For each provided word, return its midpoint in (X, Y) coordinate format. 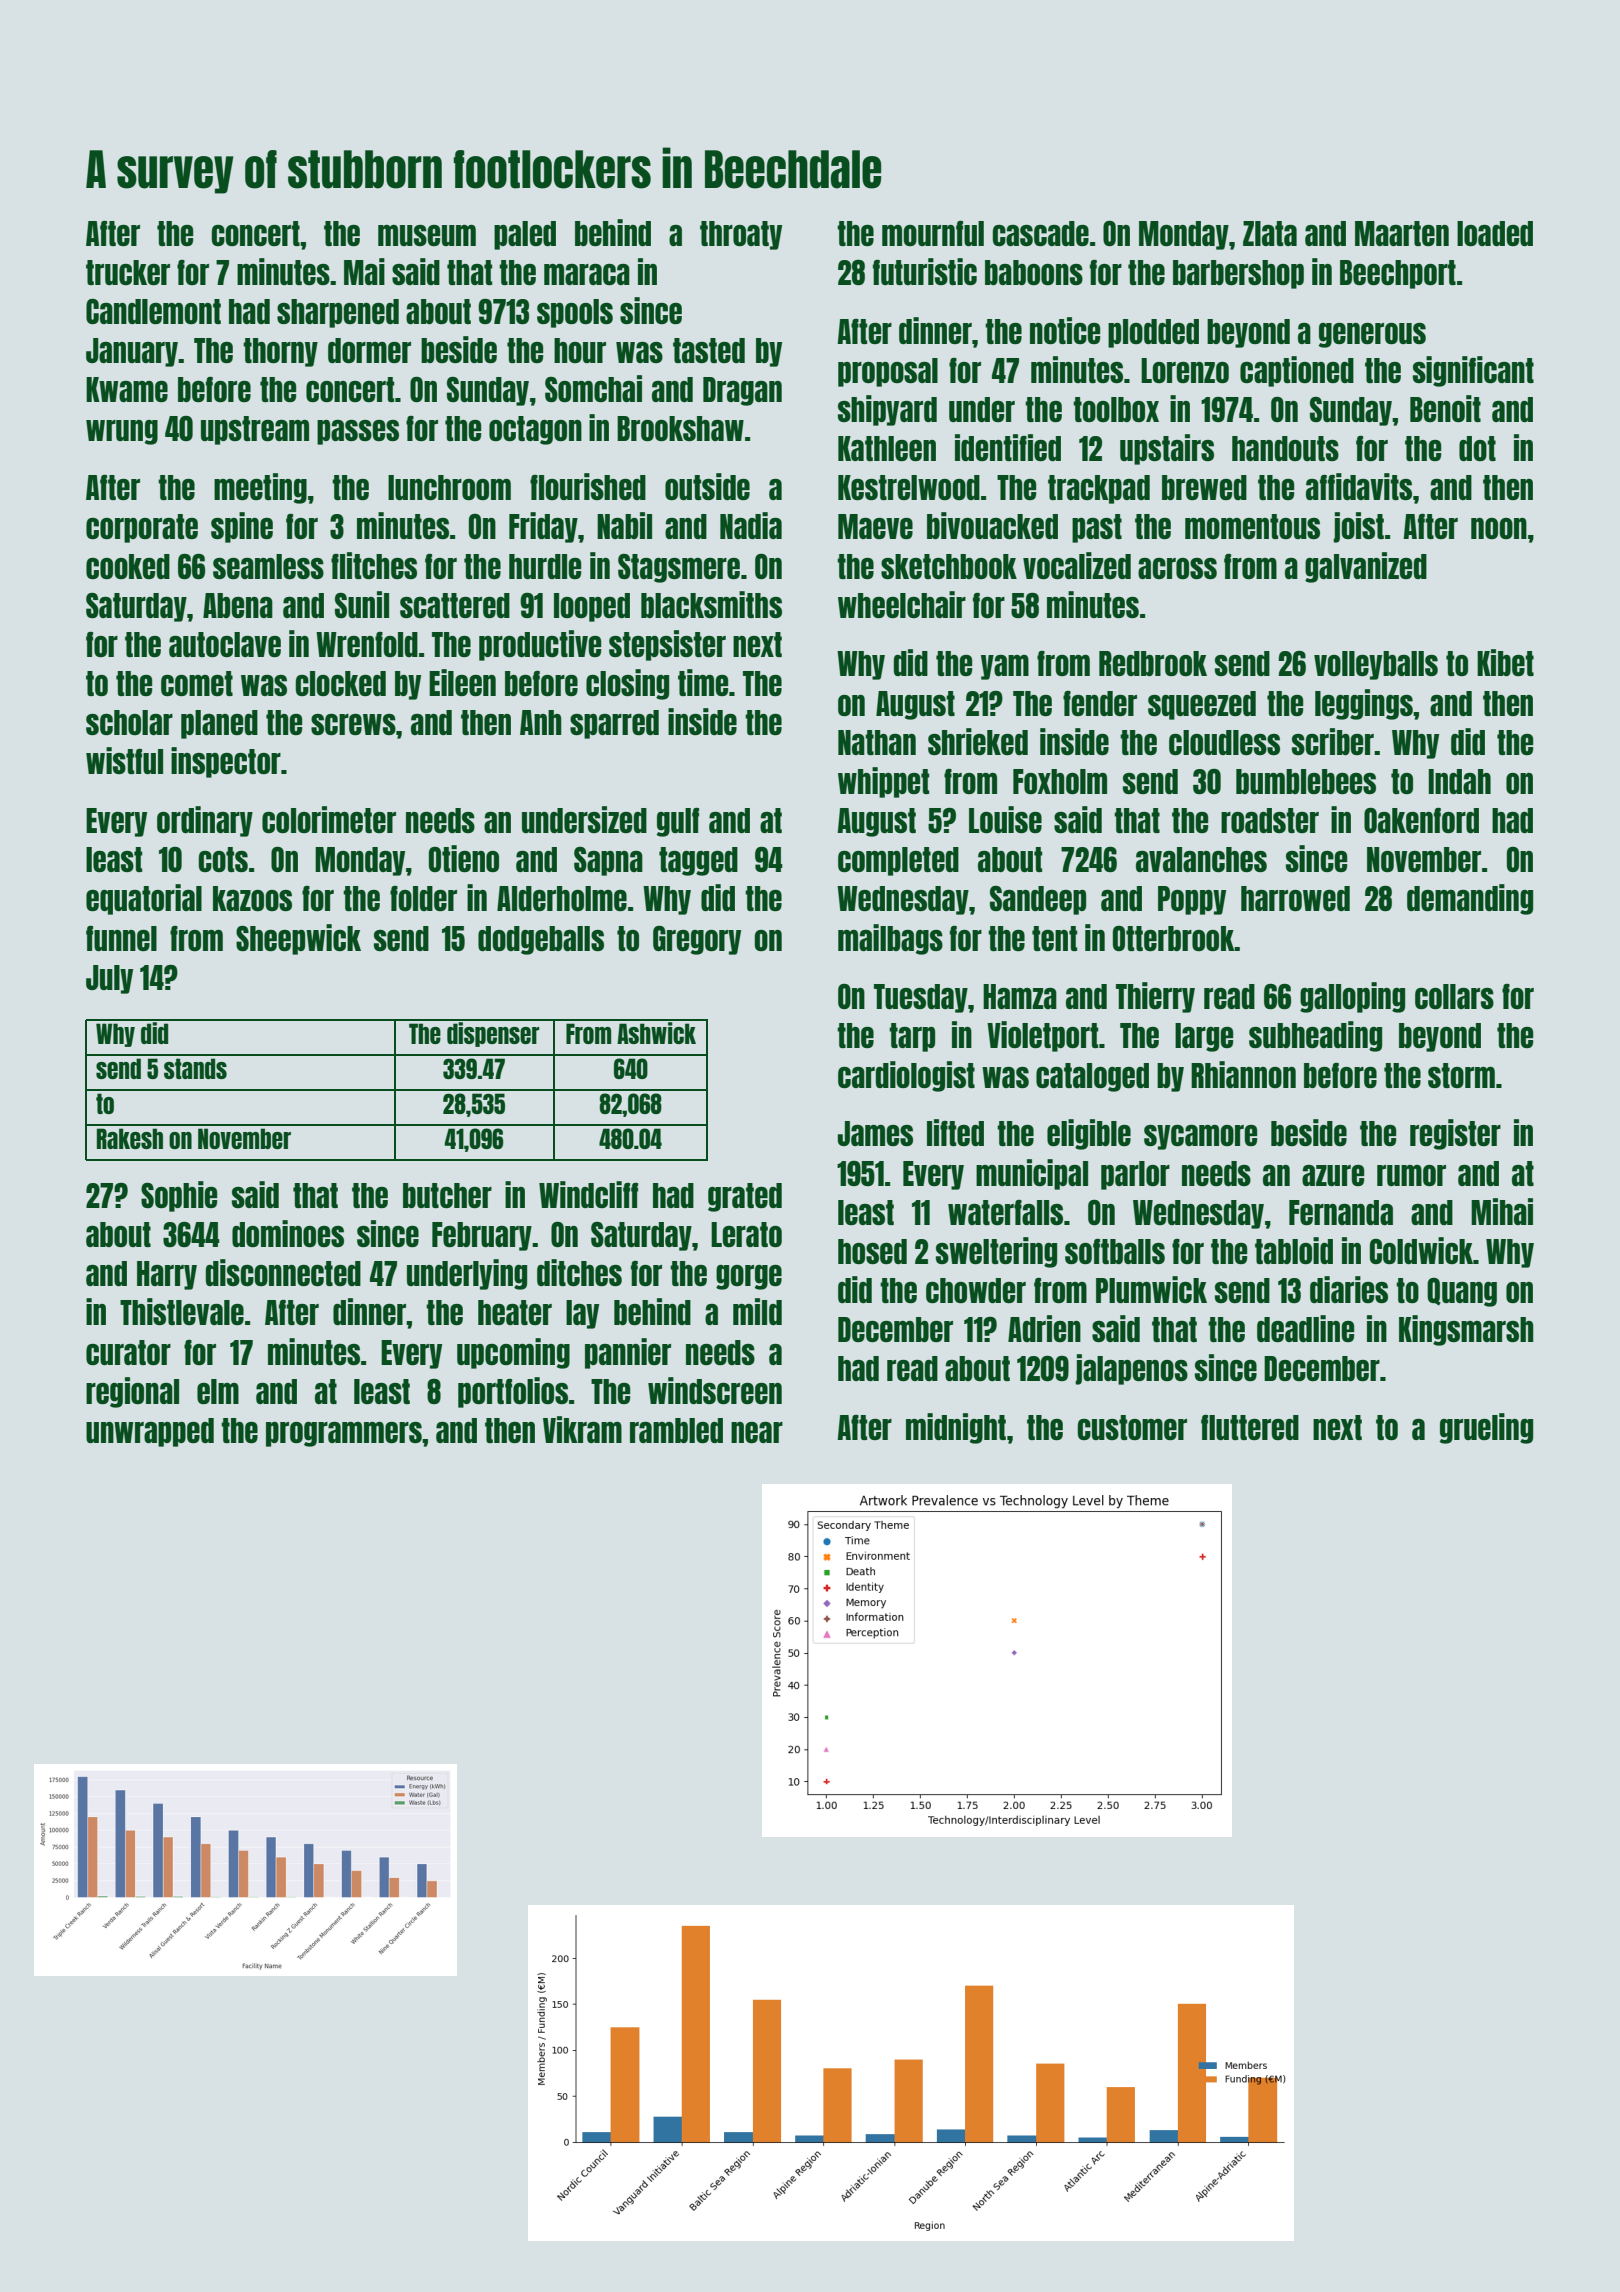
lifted (955, 1132)
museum (427, 235)
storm (1461, 1075)
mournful (933, 233)
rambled (676, 1430)
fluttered (1250, 1427)
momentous (1252, 526)
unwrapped (150, 1432)
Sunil (362, 604)
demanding (1470, 899)
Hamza (1020, 996)
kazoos (252, 898)
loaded (1495, 233)
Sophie (179, 1196)
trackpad (1099, 489)
